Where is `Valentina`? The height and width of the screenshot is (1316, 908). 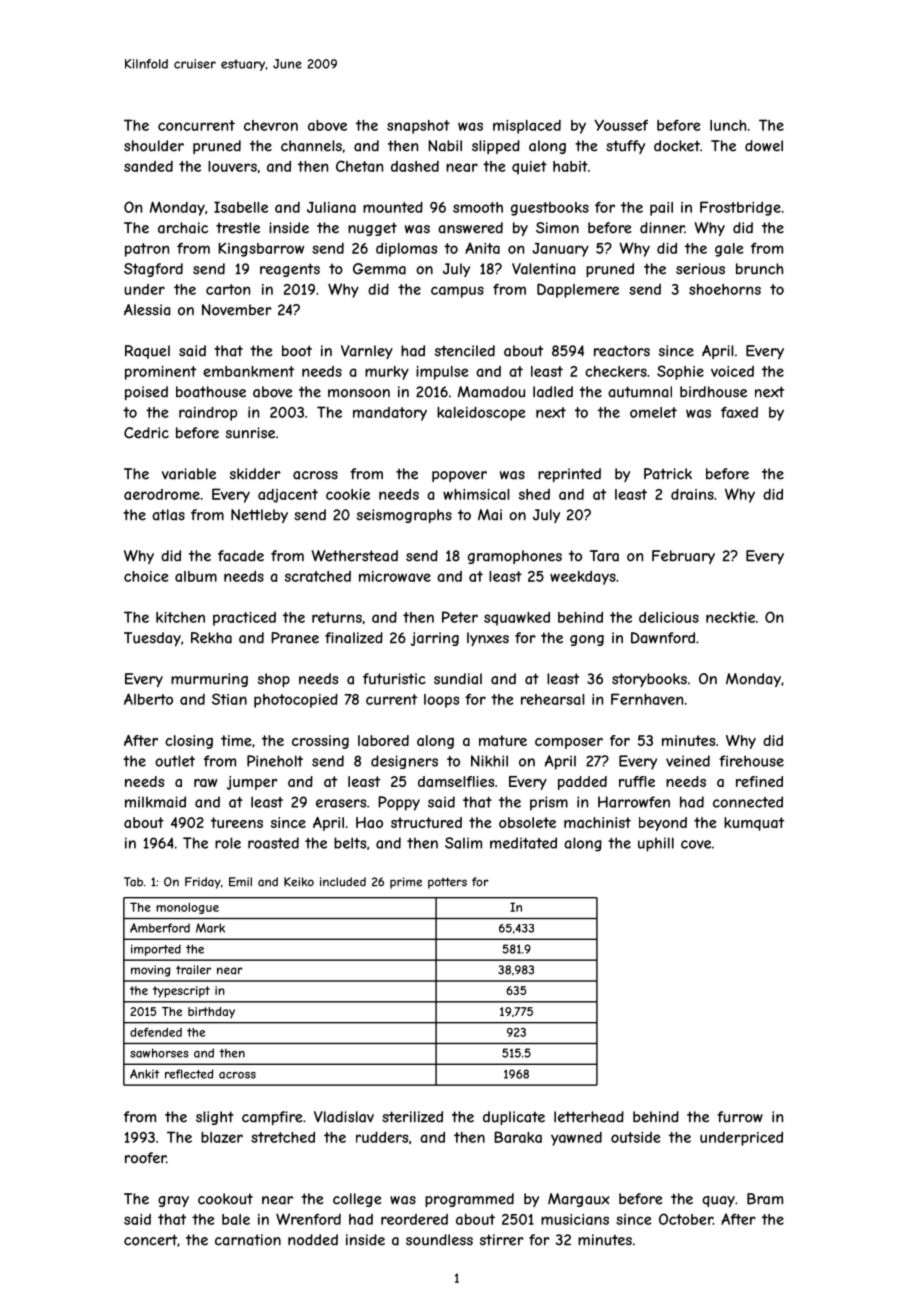 Valentina is located at coordinates (543, 269).
